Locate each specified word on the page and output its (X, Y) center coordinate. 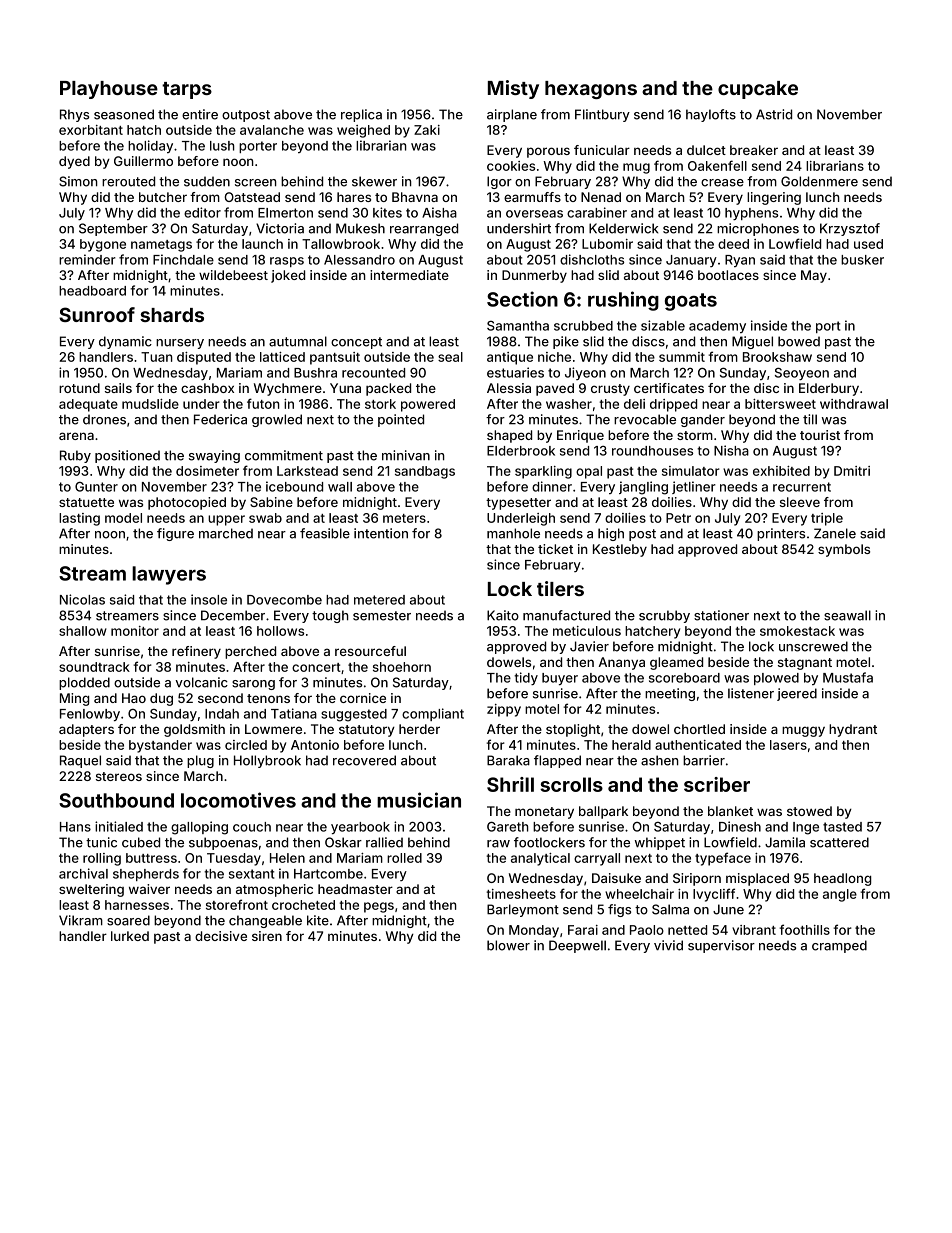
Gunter (96, 487)
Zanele (835, 533)
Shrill (510, 784)
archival (83, 873)
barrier (704, 760)
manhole (513, 533)
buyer (560, 679)
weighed (363, 131)
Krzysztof (850, 229)
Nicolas (82, 599)
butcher (163, 197)
